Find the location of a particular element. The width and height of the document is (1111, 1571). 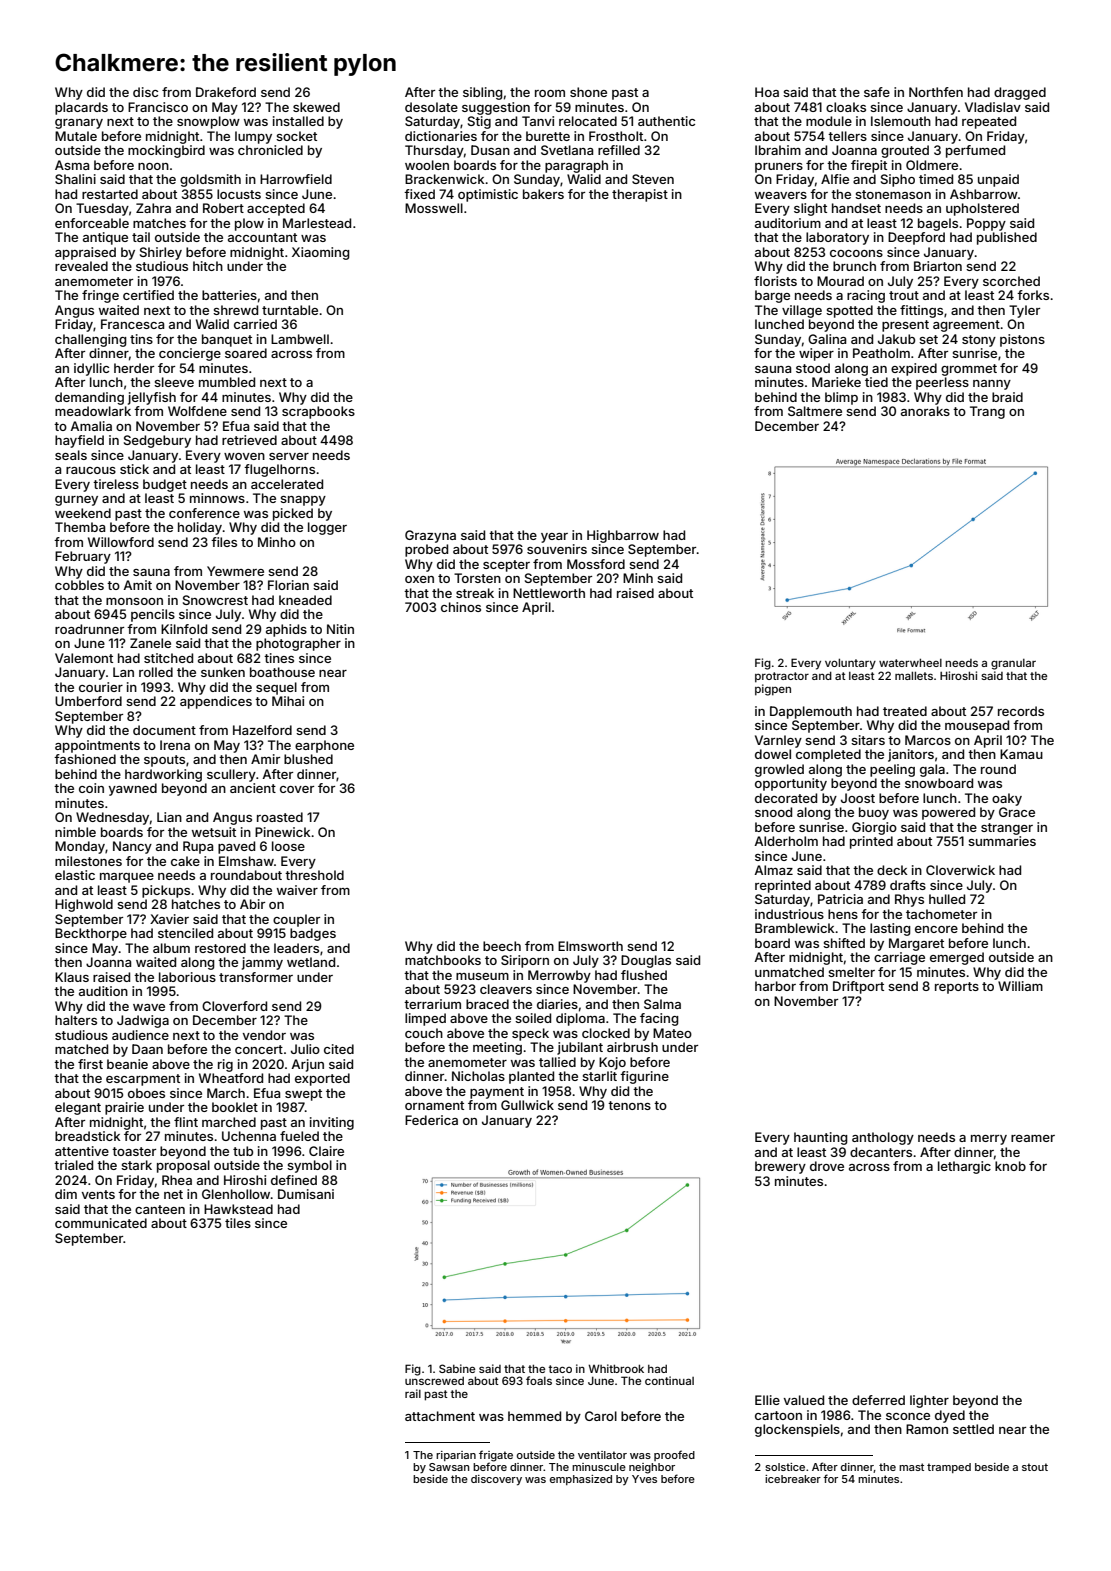

Elmsworth is located at coordinates (590, 946).
